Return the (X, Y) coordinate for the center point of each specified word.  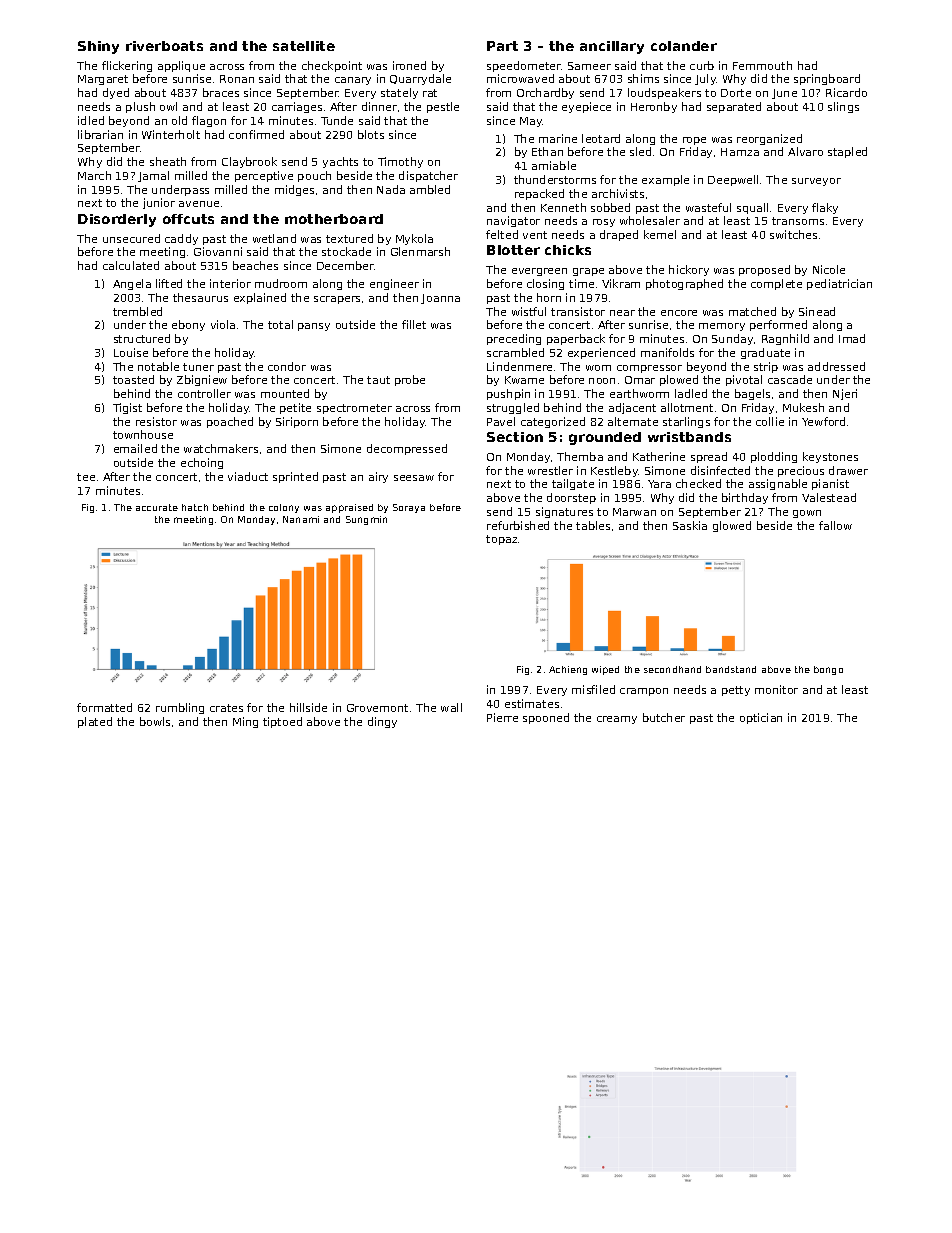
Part (502, 46)
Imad (852, 338)
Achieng (568, 670)
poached (230, 422)
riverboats (164, 46)
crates (226, 708)
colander (684, 46)
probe (410, 380)
